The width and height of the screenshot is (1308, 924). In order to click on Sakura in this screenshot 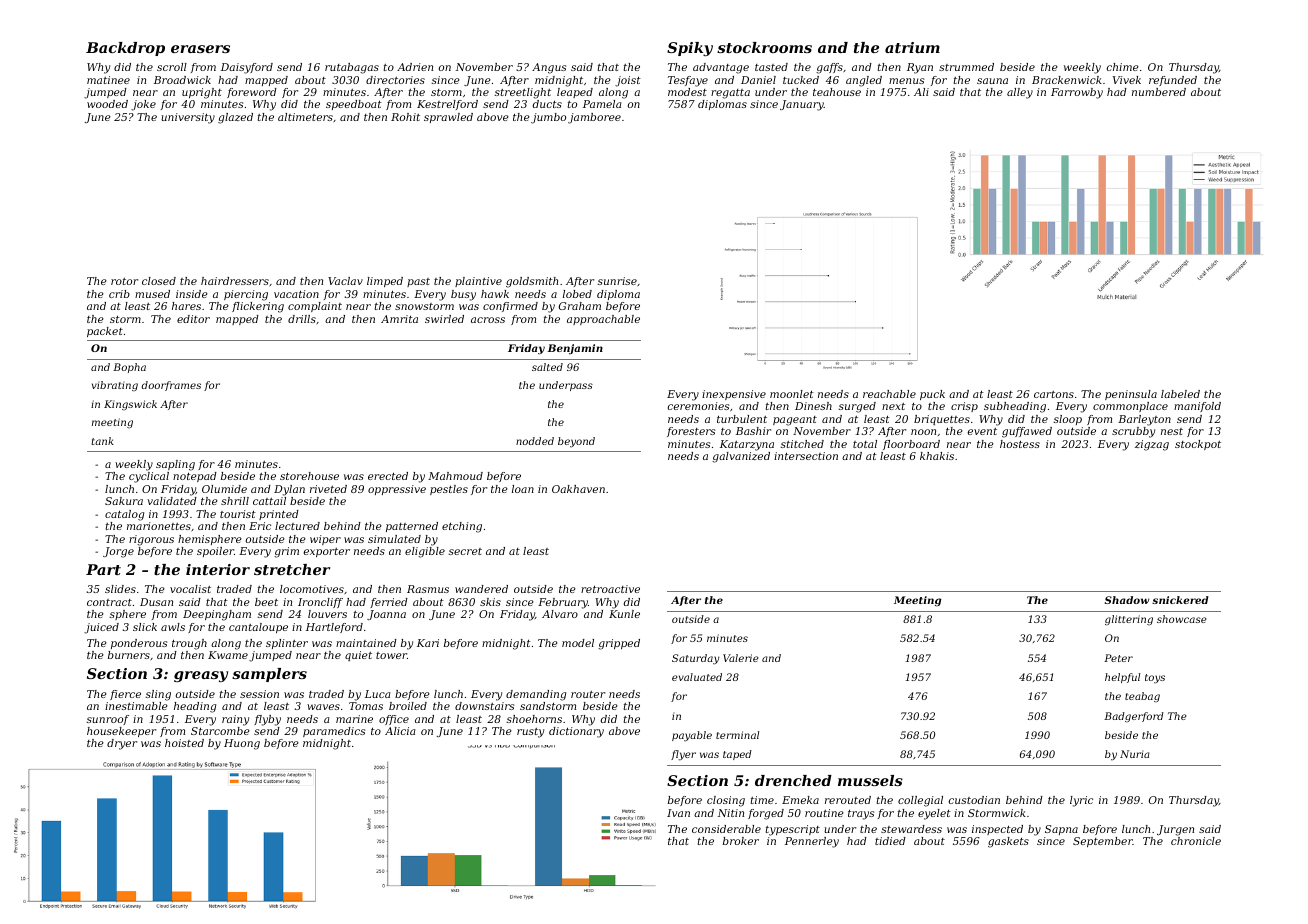, I will do `click(124, 501)`.
